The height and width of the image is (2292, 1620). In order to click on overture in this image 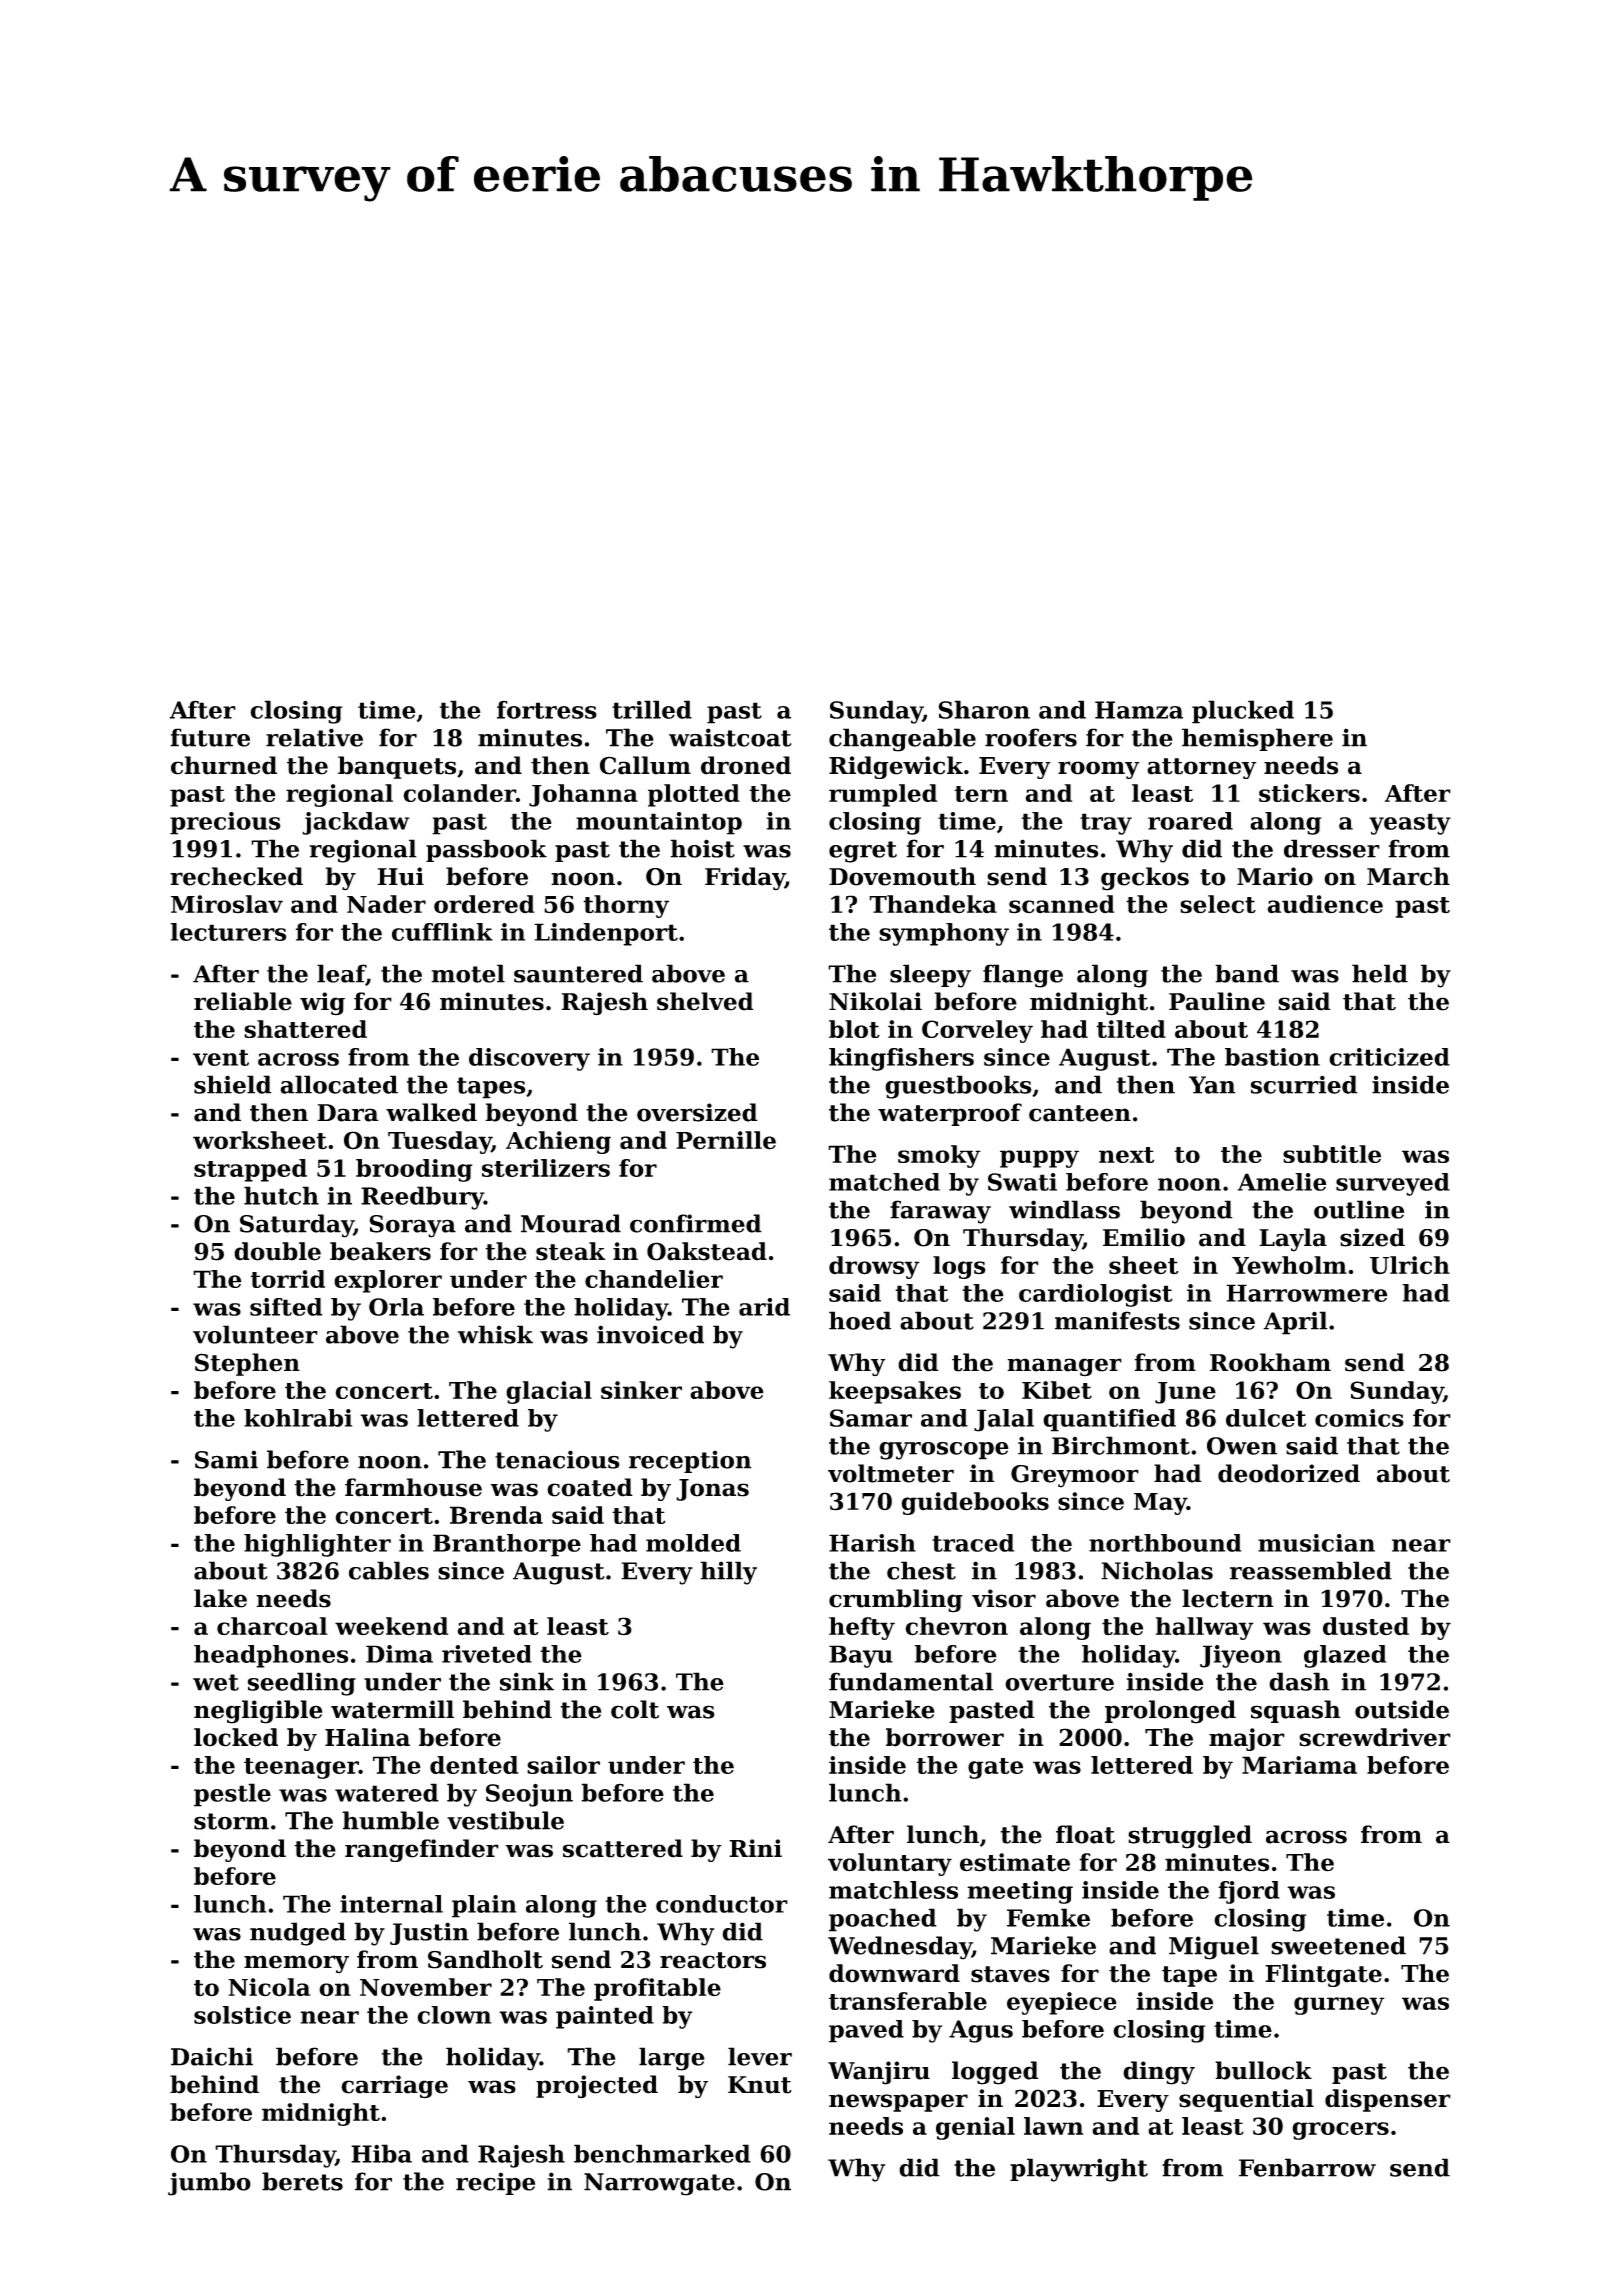, I will do `click(1059, 1682)`.
